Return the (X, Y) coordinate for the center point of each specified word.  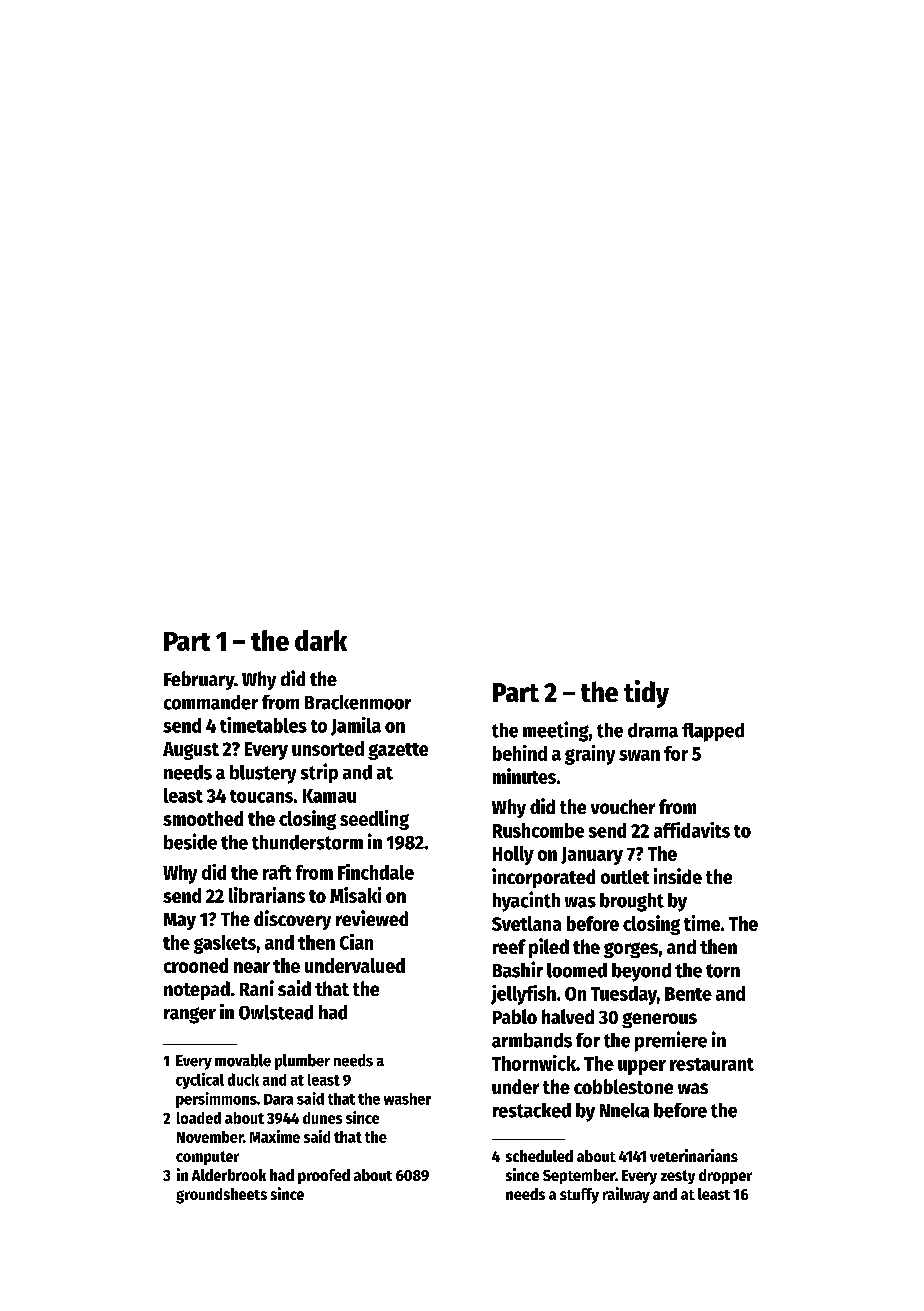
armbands (532, 1040)
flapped (713, 732)
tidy (646, 694)
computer (207, 1158)
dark (321, 640)
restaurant (712, 1064)
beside (190, 841)
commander (211, 702)
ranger (190, 1015)
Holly (513, 855)
